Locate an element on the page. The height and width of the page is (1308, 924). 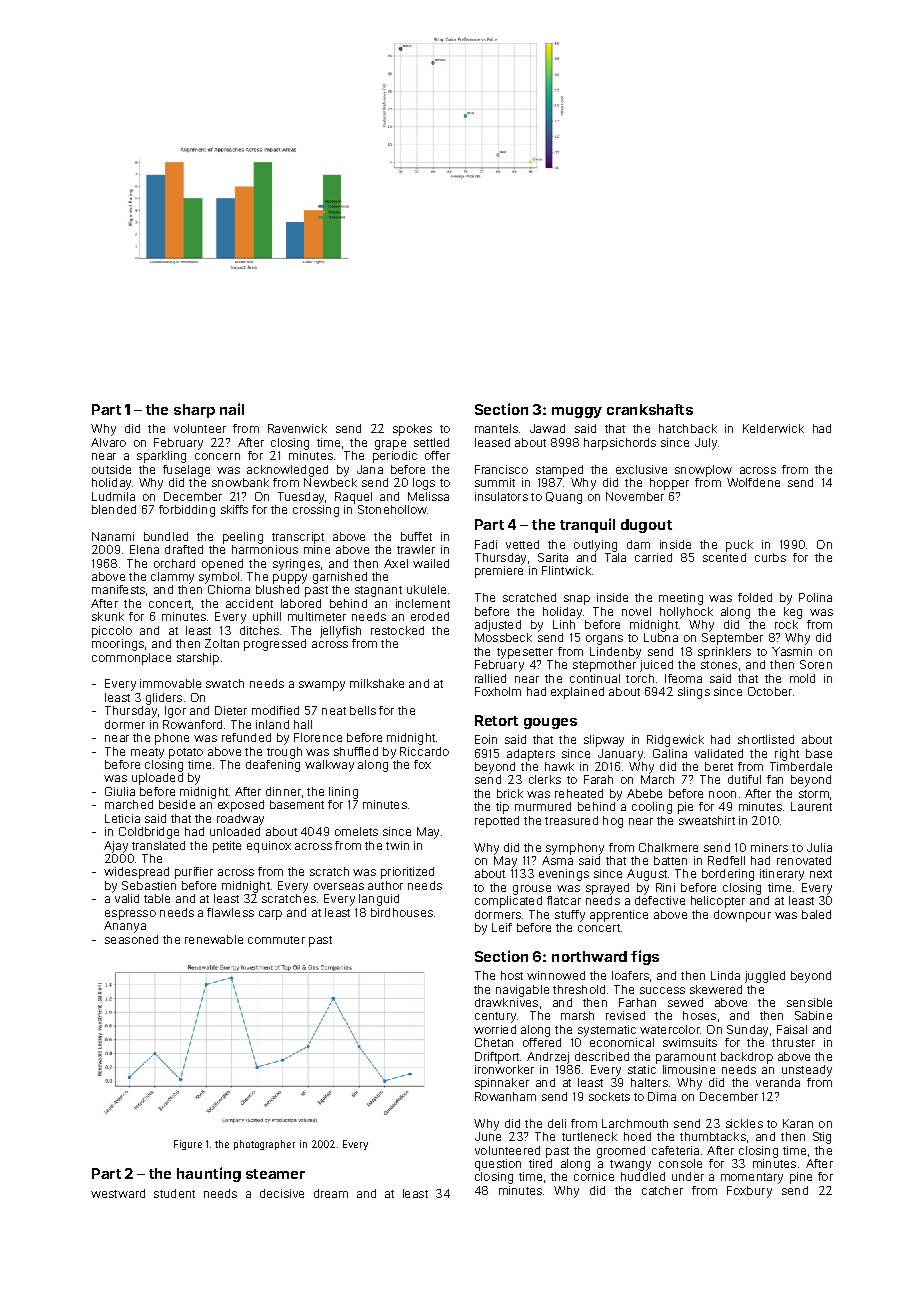
symbol is located at coordinates (219, 578).
